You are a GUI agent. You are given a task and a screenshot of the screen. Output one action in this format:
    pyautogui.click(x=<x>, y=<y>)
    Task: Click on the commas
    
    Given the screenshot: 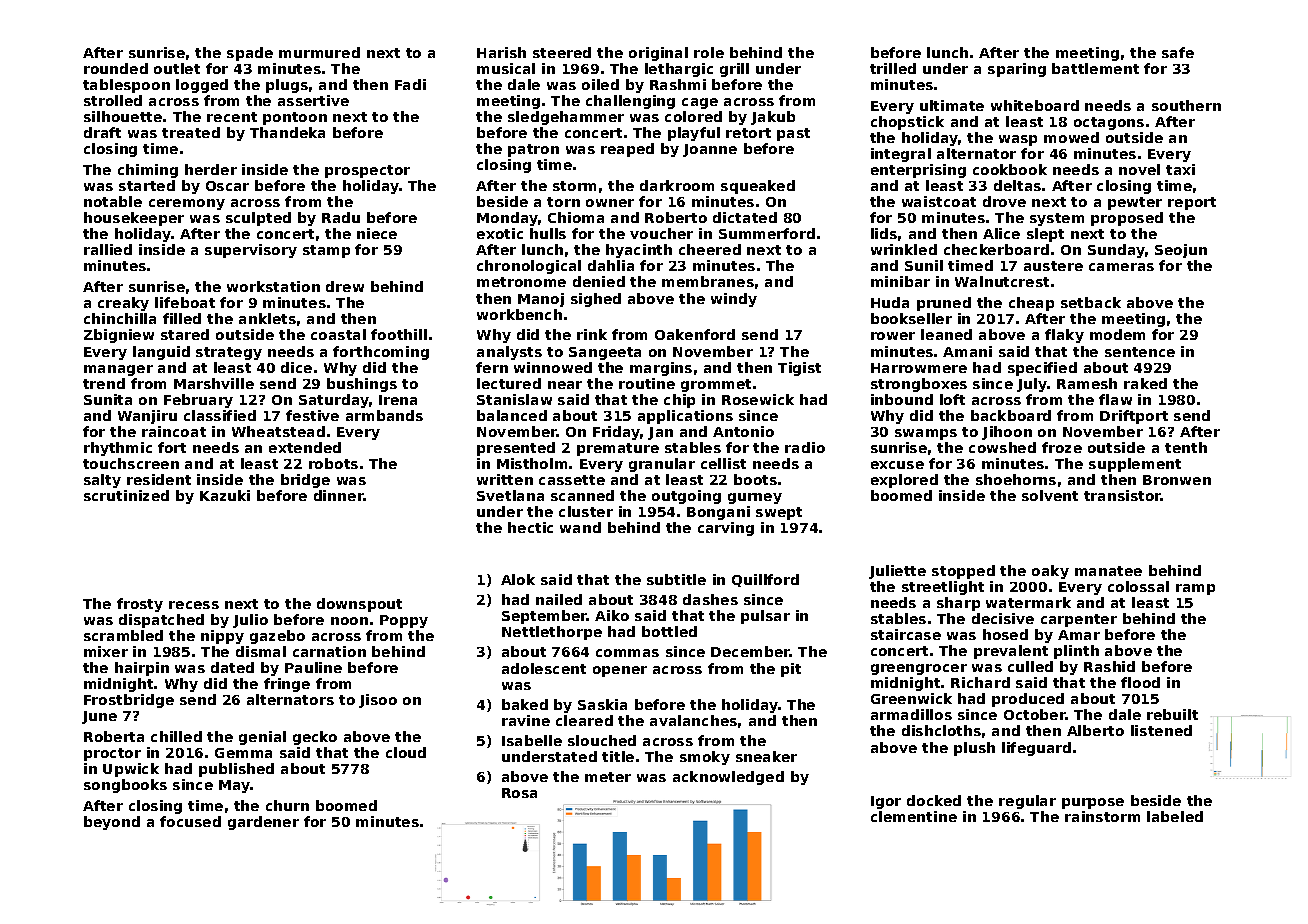 What is the action you would take?
    pyautogui.click(x=627, y=653)
